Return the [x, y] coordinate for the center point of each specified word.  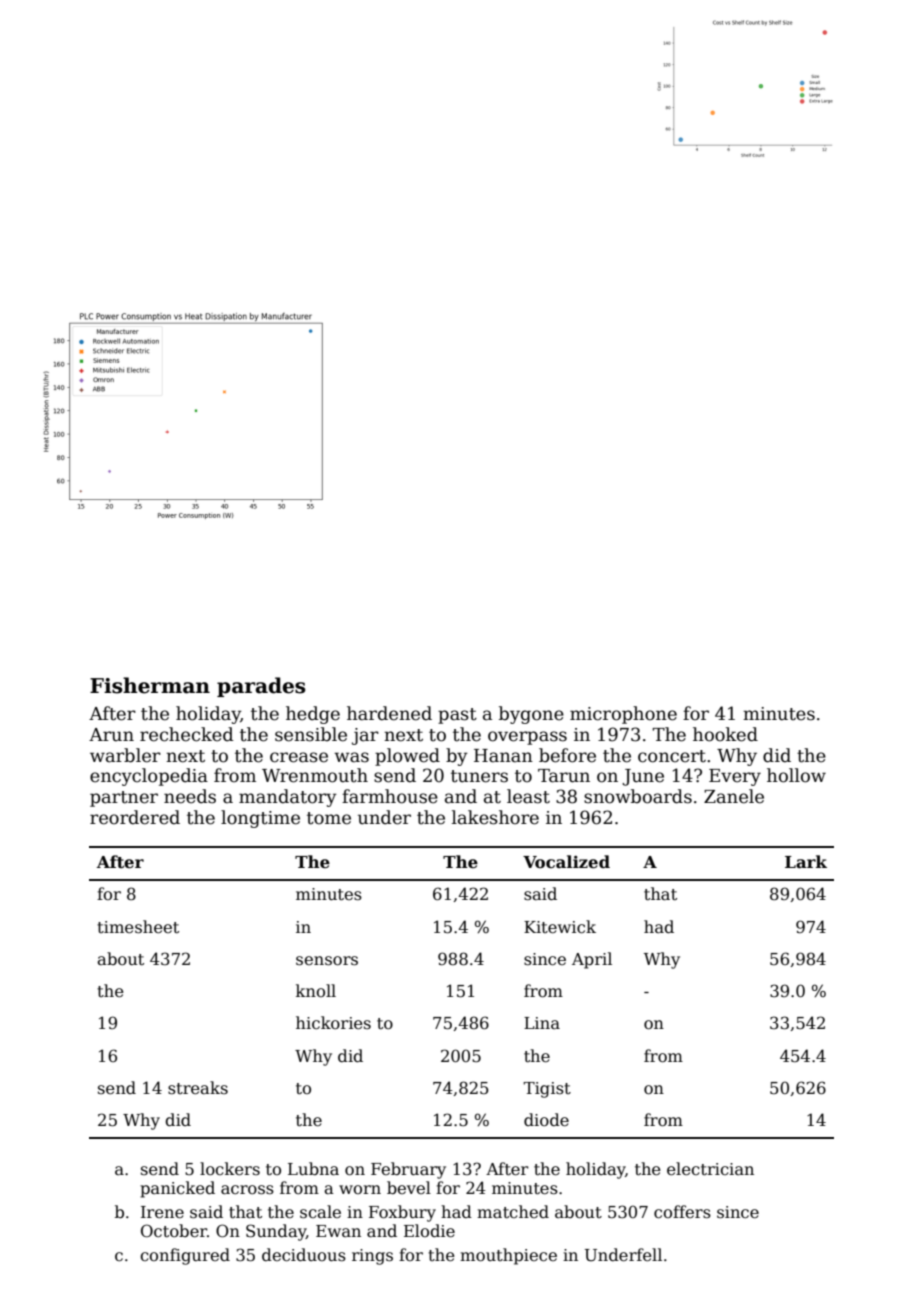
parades [261, 687]
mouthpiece [508, 1256]
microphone [623, 715]
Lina [542, 1023]
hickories [333, 1023]
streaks [198, 1088]
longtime [260, 819]
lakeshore [495, 817]
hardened [389, 713]
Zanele [734, 796]
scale [320, 1212]
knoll [316, 990]
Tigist [547, 1090]
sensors [327, 961]
